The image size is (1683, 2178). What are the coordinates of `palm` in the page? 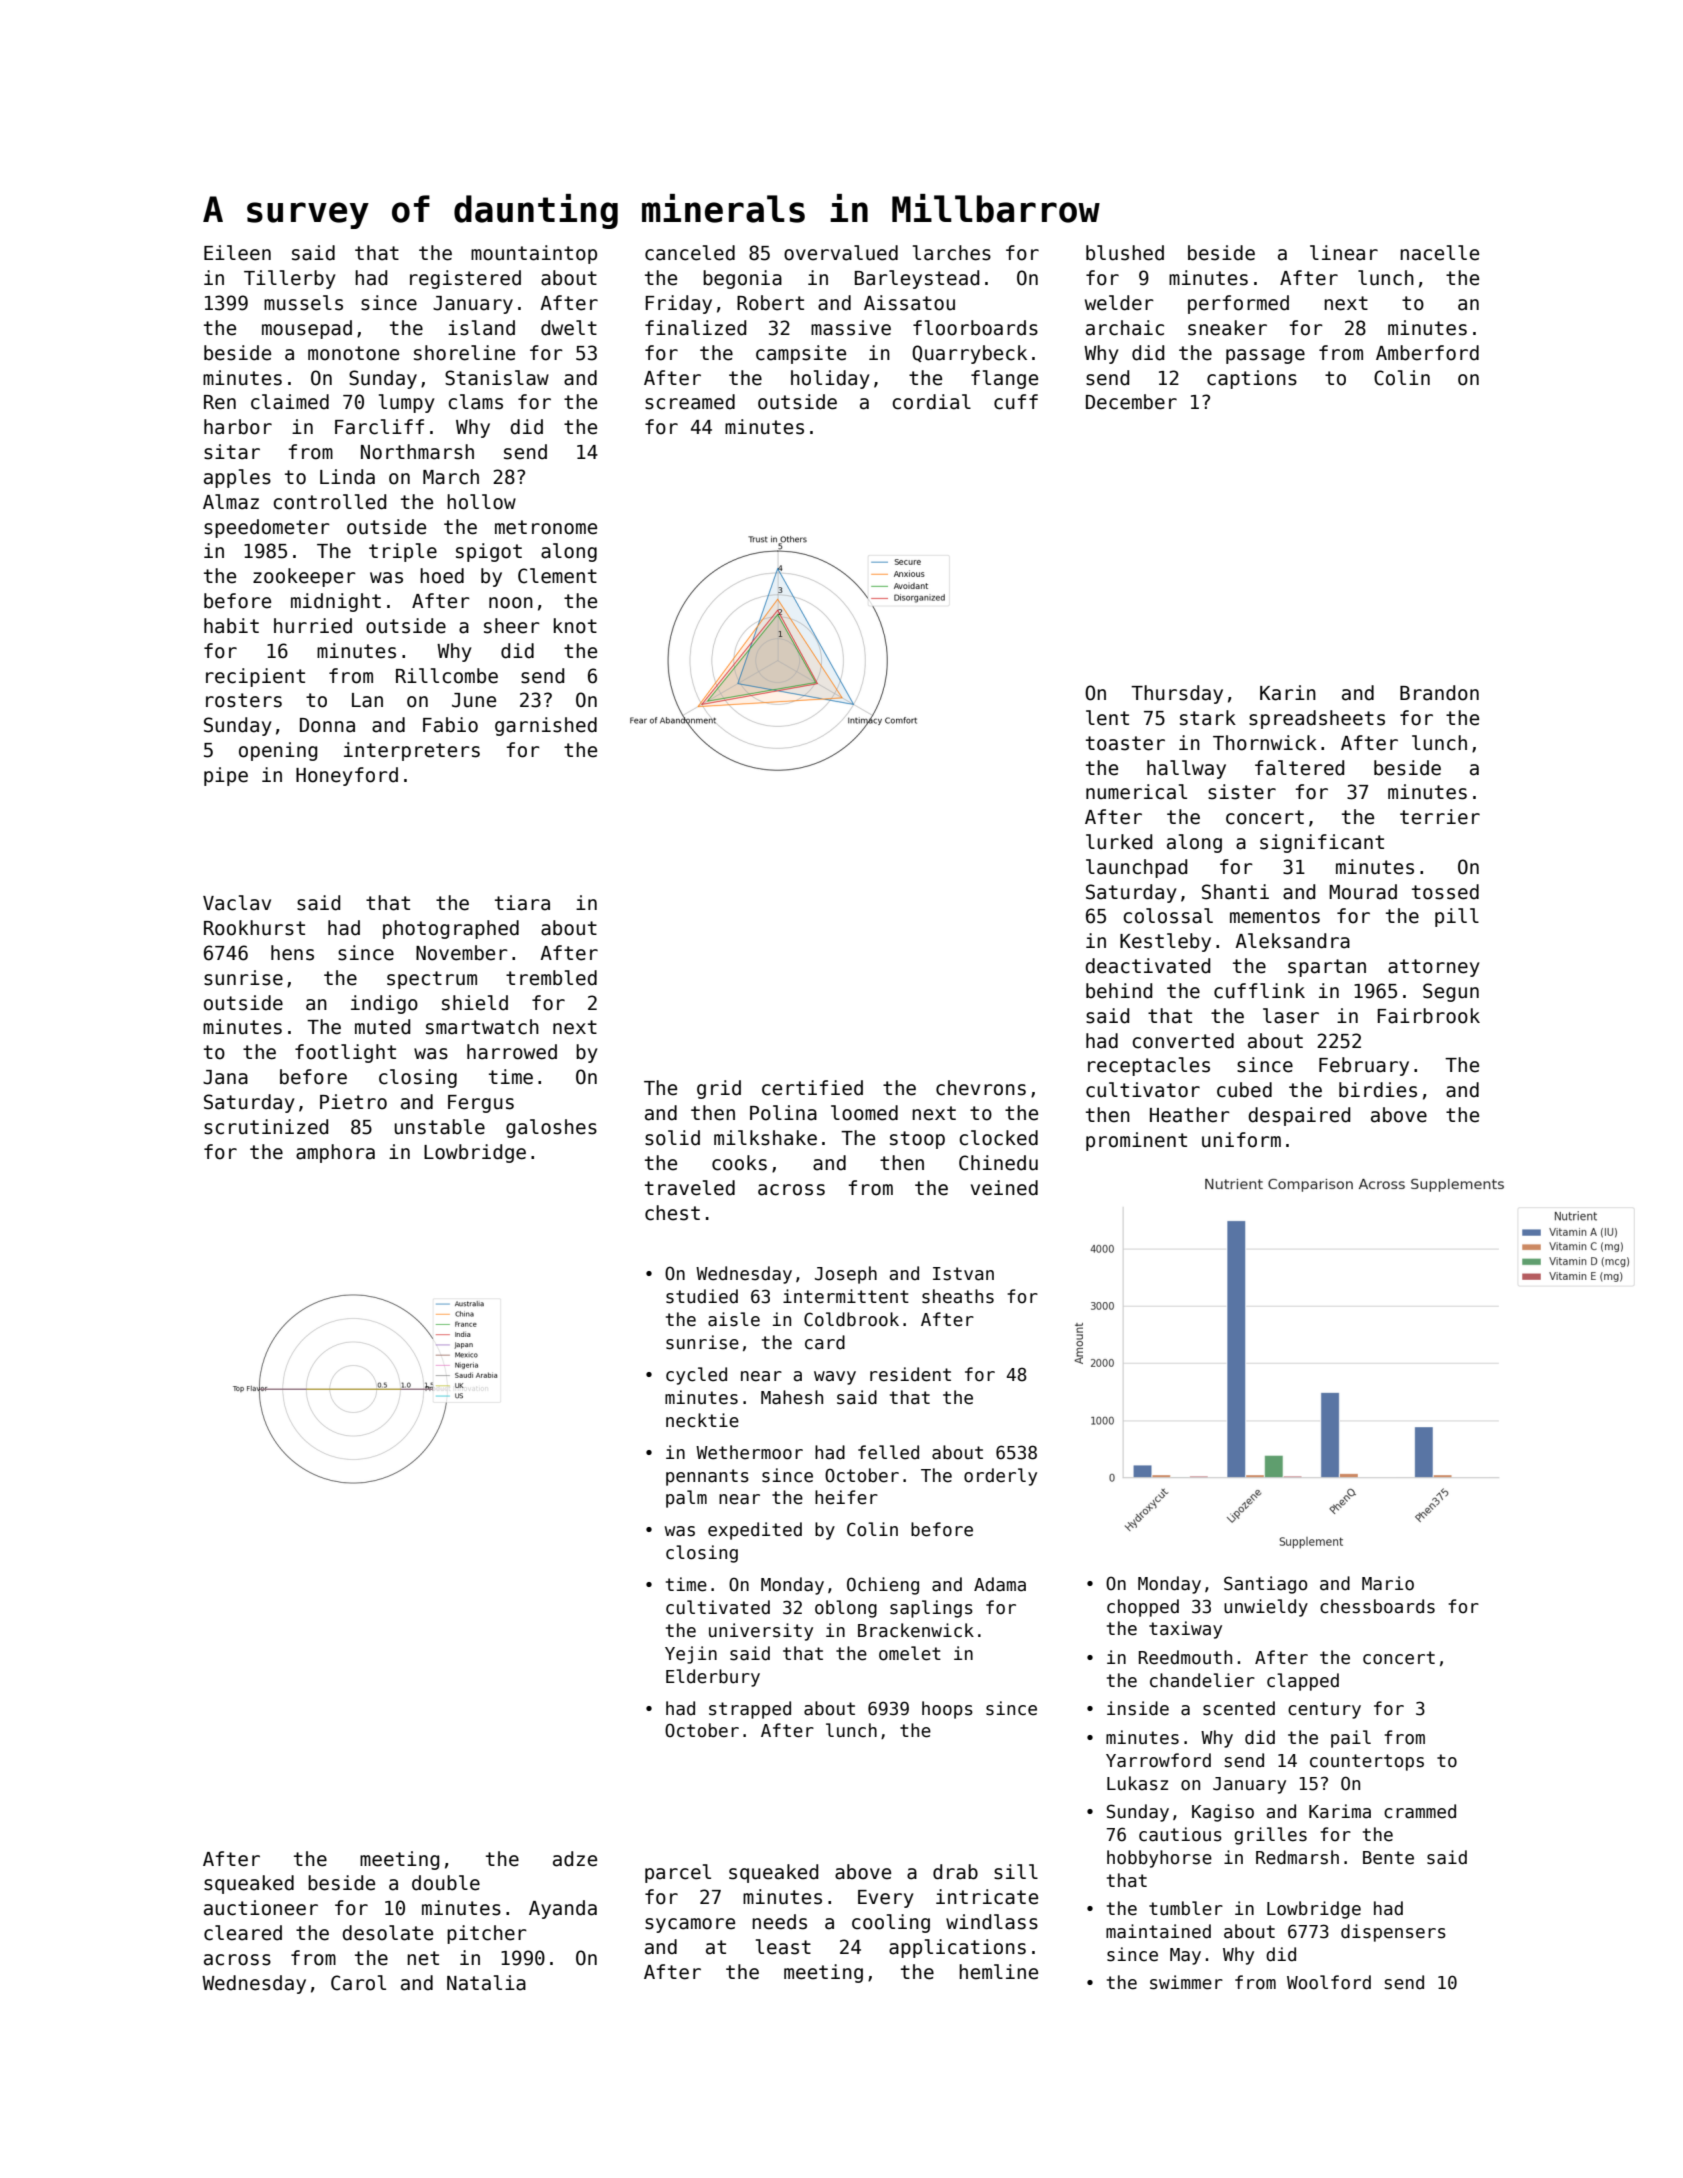 It's located at (686, 1499).
